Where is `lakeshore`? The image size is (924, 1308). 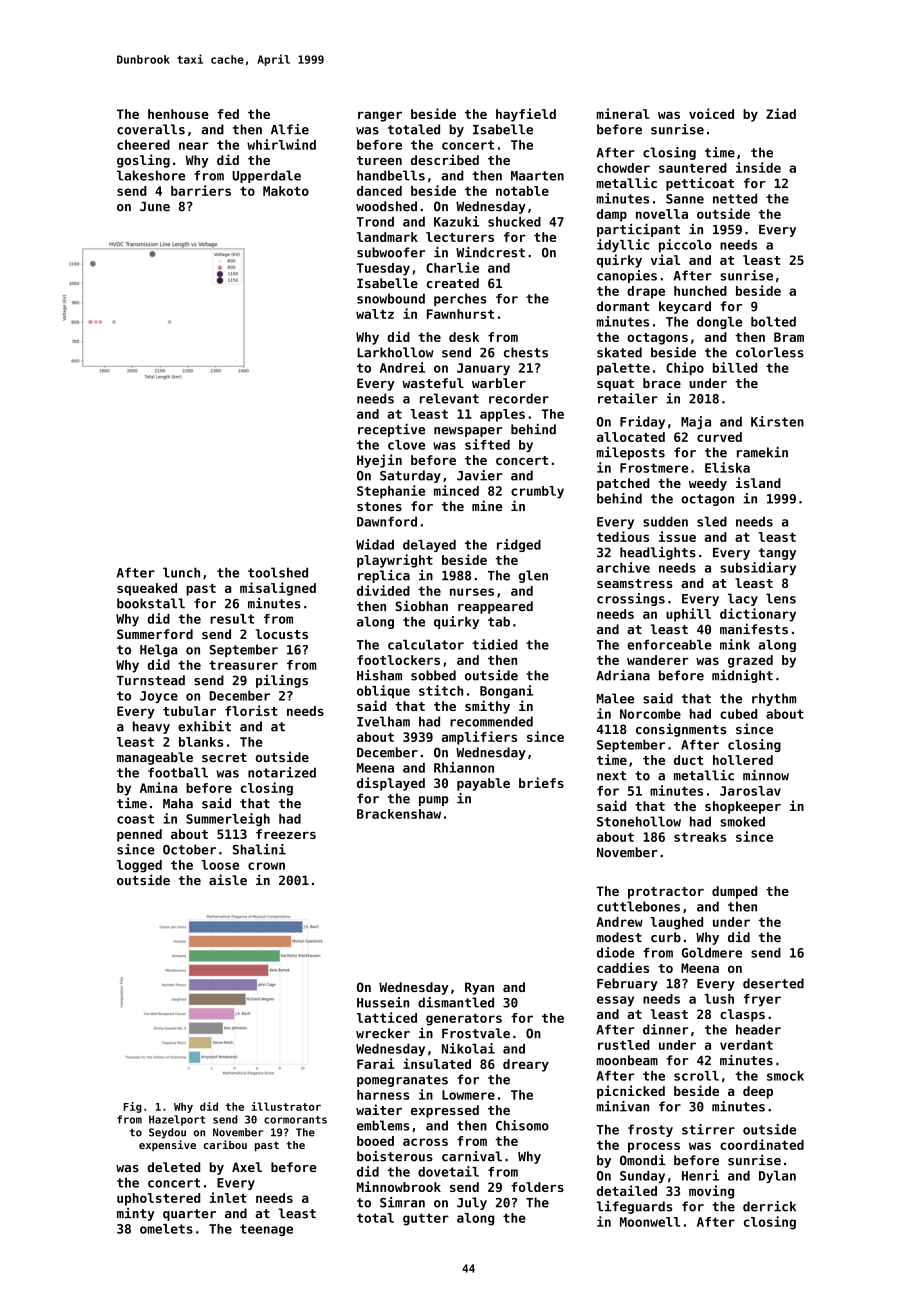
lakeshore is located at coordinates (151, 175).
